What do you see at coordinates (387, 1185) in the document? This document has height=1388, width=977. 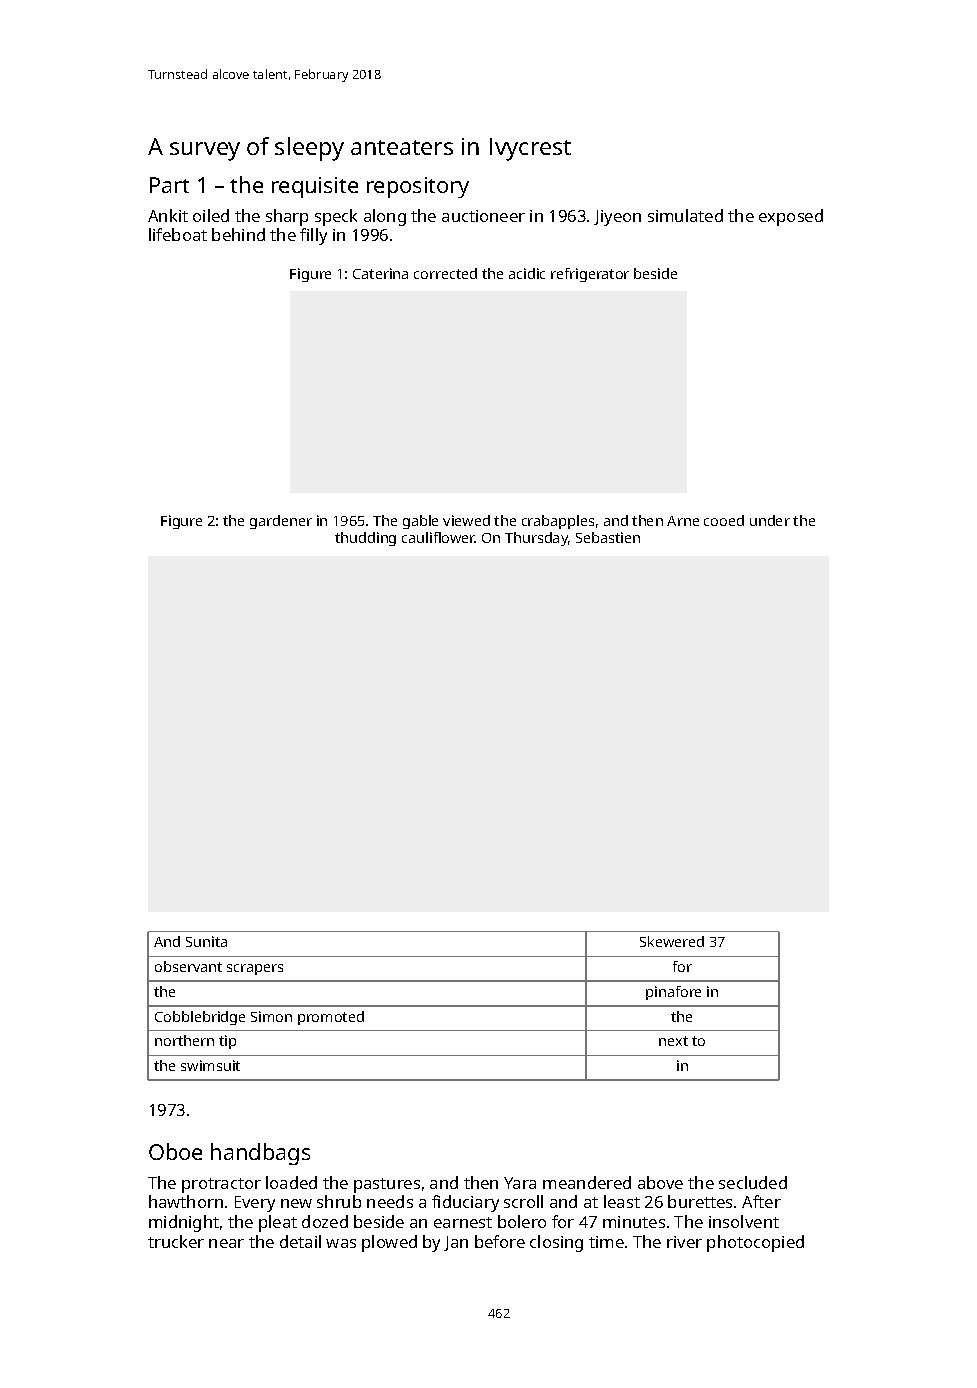 I see `pastures` at bounding box center [387, 1185].
